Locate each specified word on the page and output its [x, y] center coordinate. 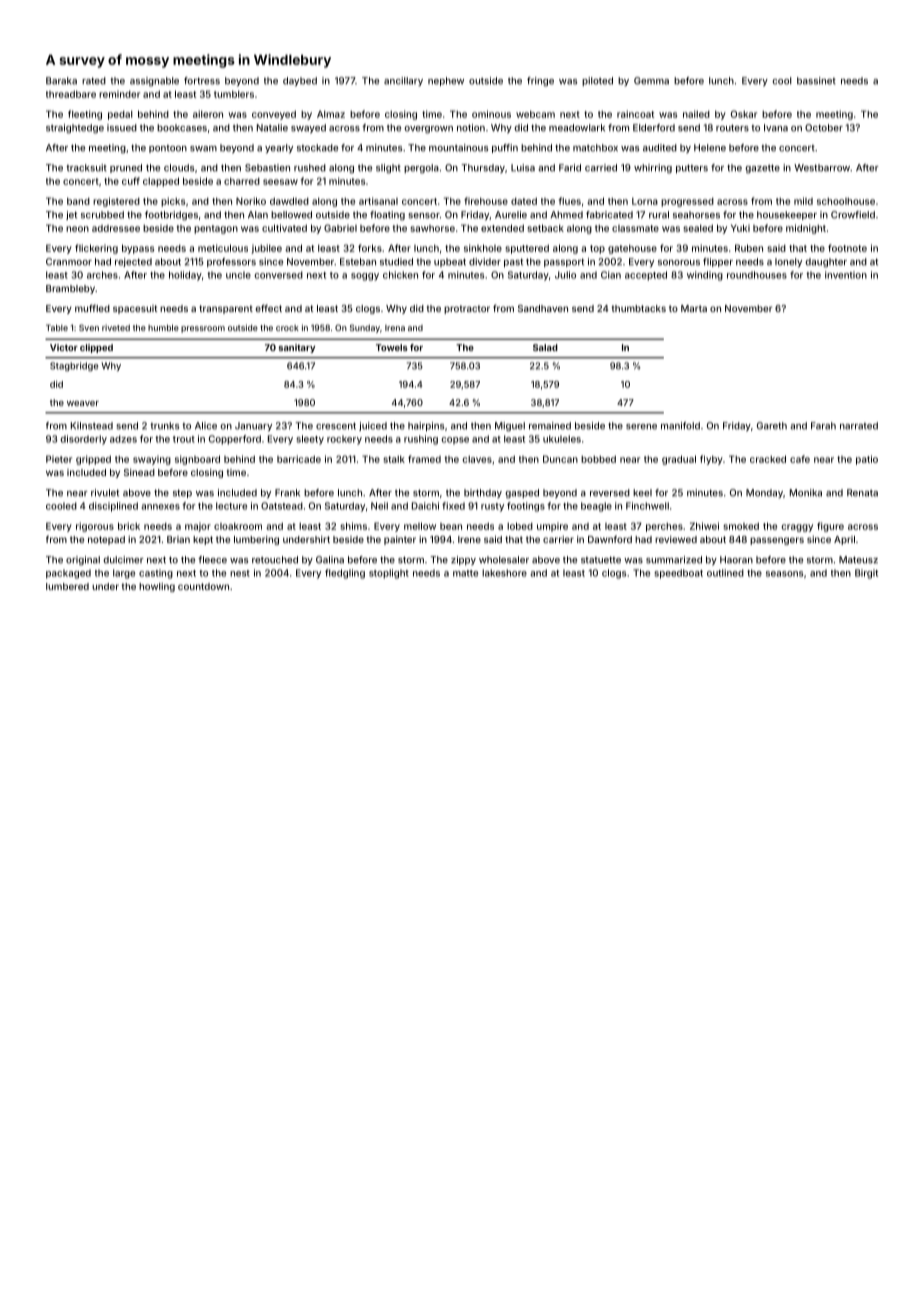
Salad [545, 347]
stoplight [389, 574]
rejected [133, 262]
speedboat [678, 574]
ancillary [403, 81]
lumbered [67, 586]
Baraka [61, 81]
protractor [467, 309]
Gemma [651, 81]
